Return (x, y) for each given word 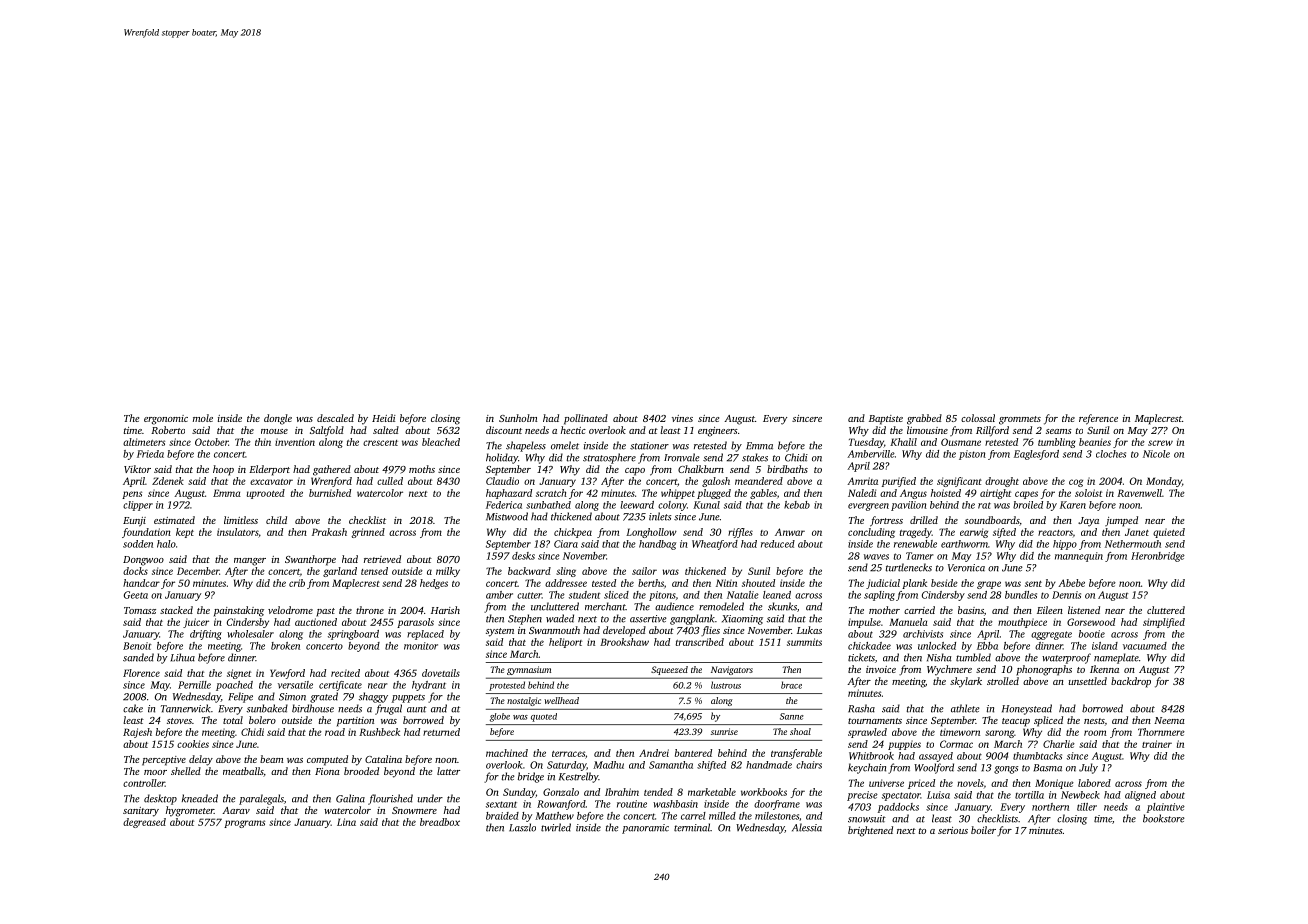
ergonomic (166, 420)
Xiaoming (742, 620)
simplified (1164, 623)
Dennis (1066, 595)
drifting (206, 635)
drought (1002, 482)
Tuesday (866, 443)
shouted (758, 583)
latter (448, 771)
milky (448, 572)
